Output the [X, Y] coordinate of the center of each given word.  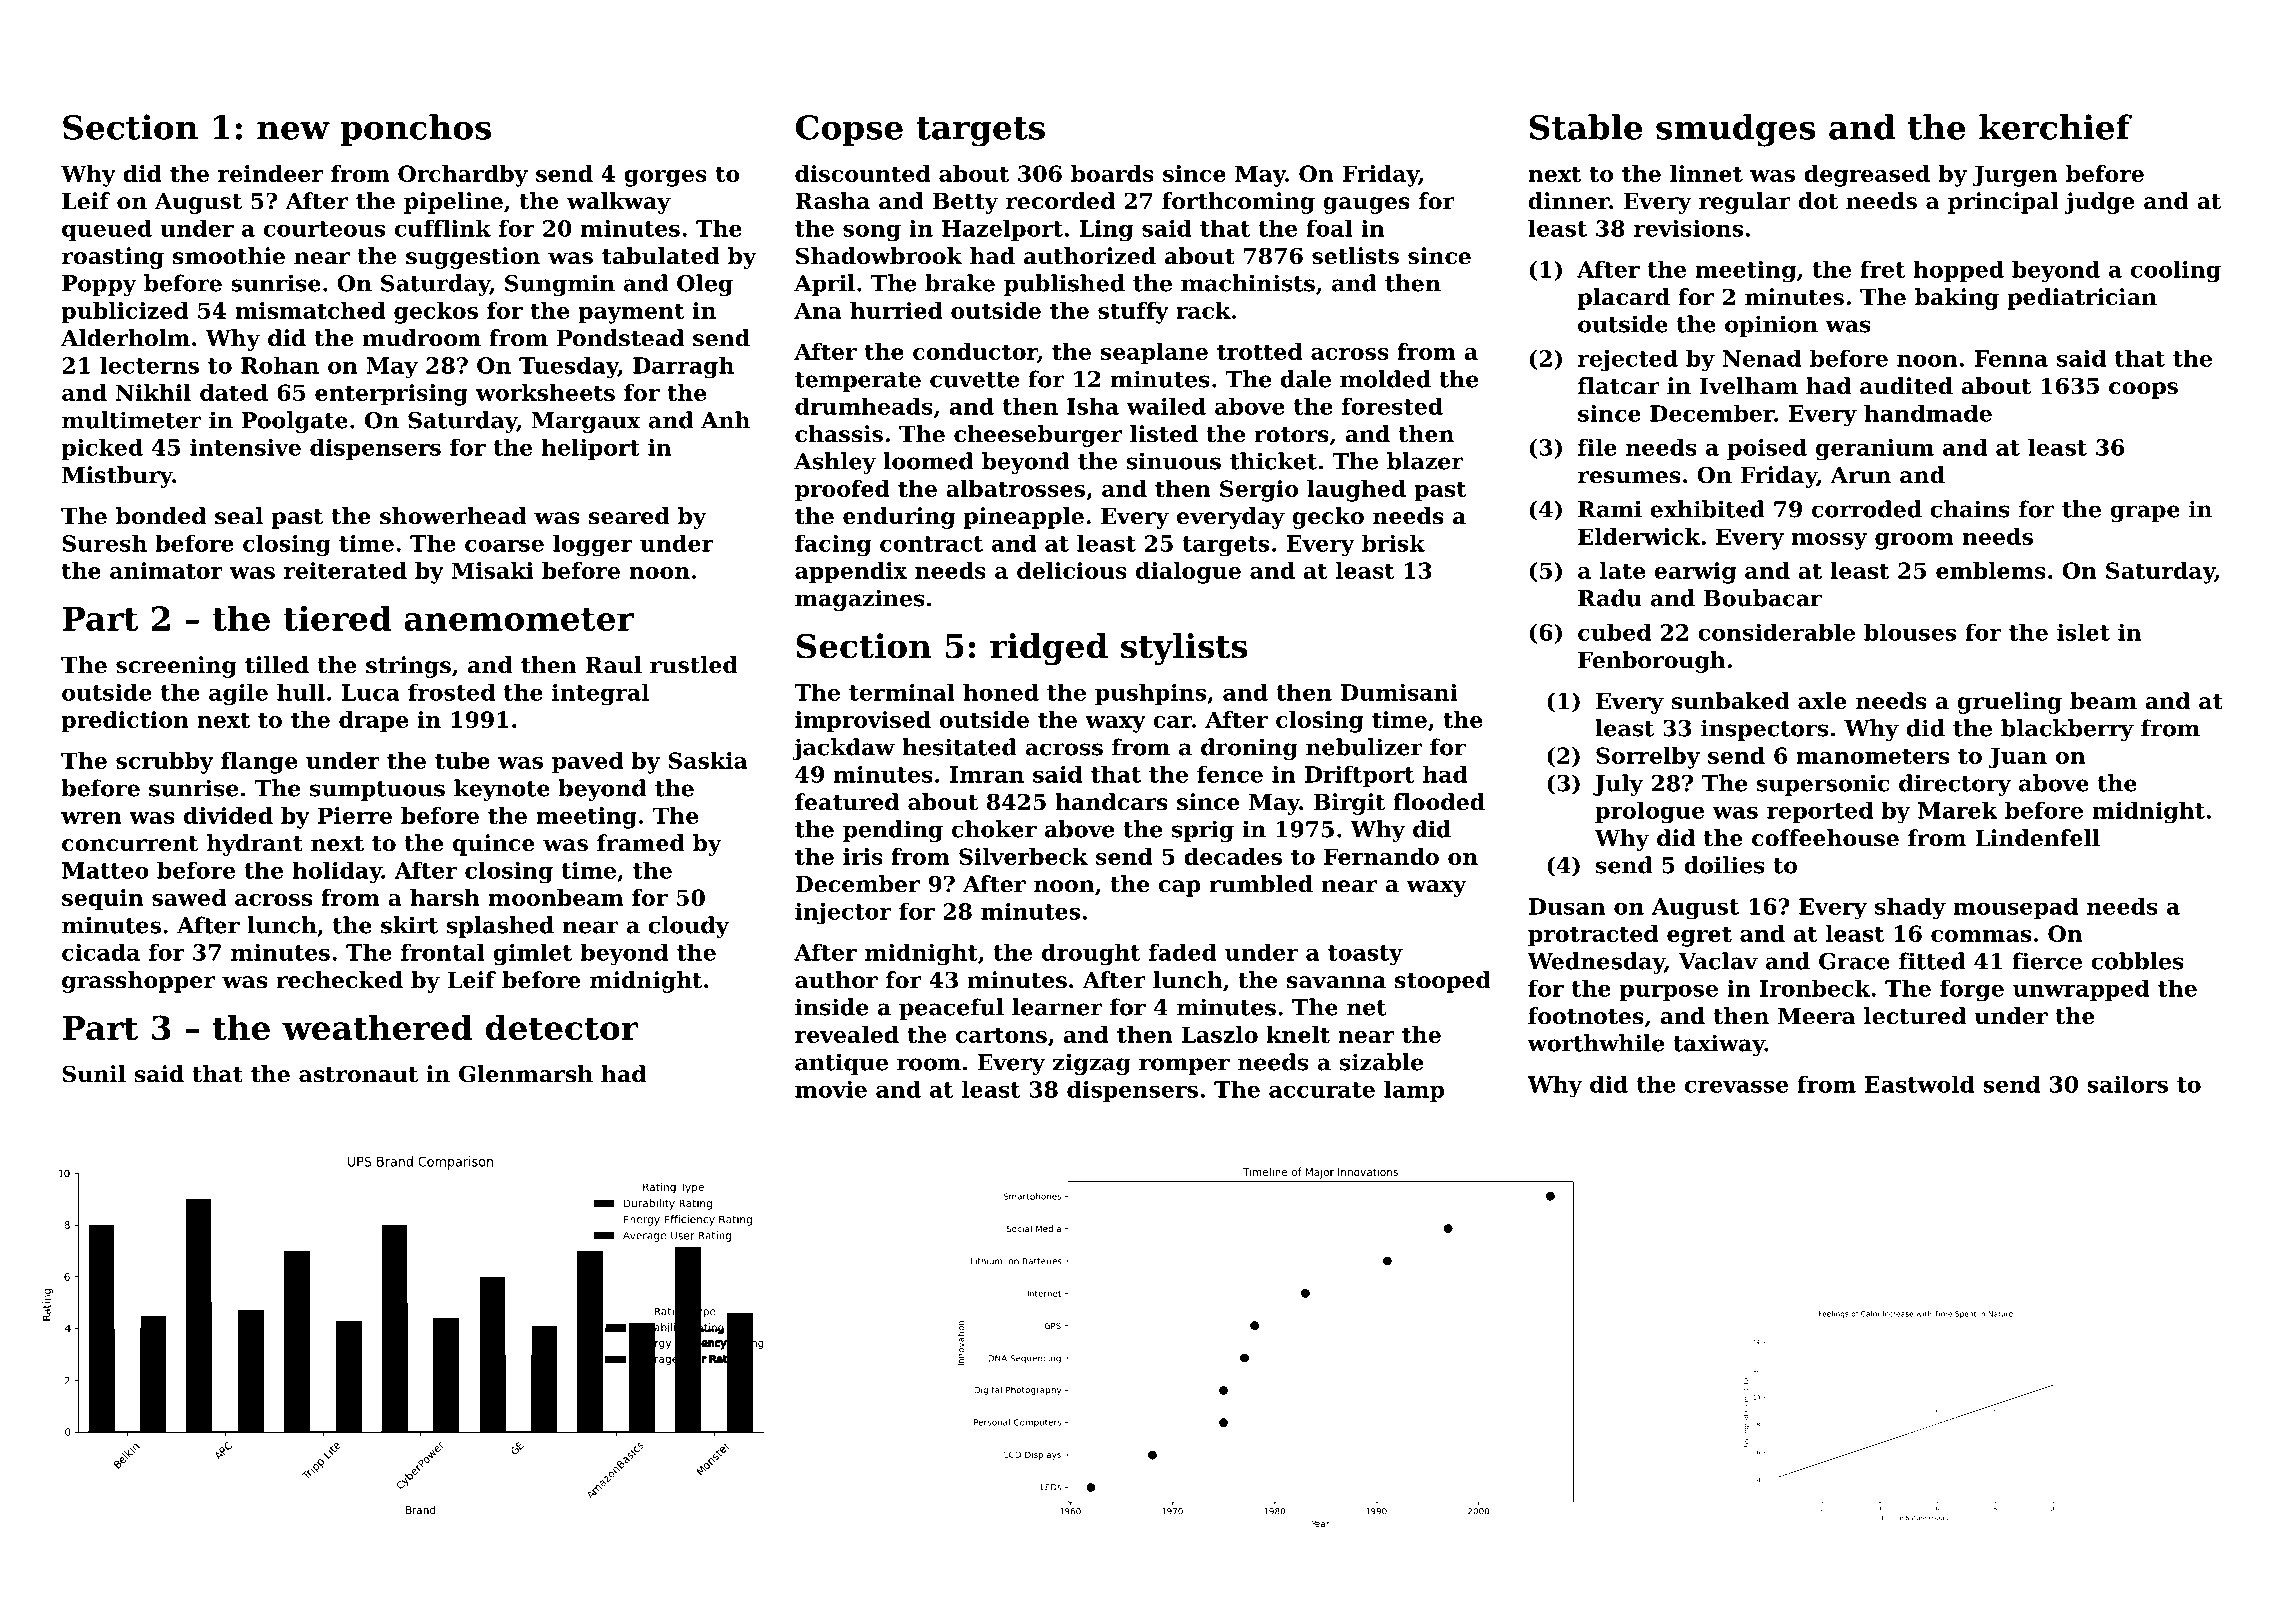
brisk [1393, 543]
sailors [2127, 1084]
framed [641, 843]
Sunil [94, 1074]
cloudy [688, 927]
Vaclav [1718, 961]
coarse [504, 545]
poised [1767, 449]
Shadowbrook [879, 256]
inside [831, 1007]
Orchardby [463, 176]
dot [1818, 201]
